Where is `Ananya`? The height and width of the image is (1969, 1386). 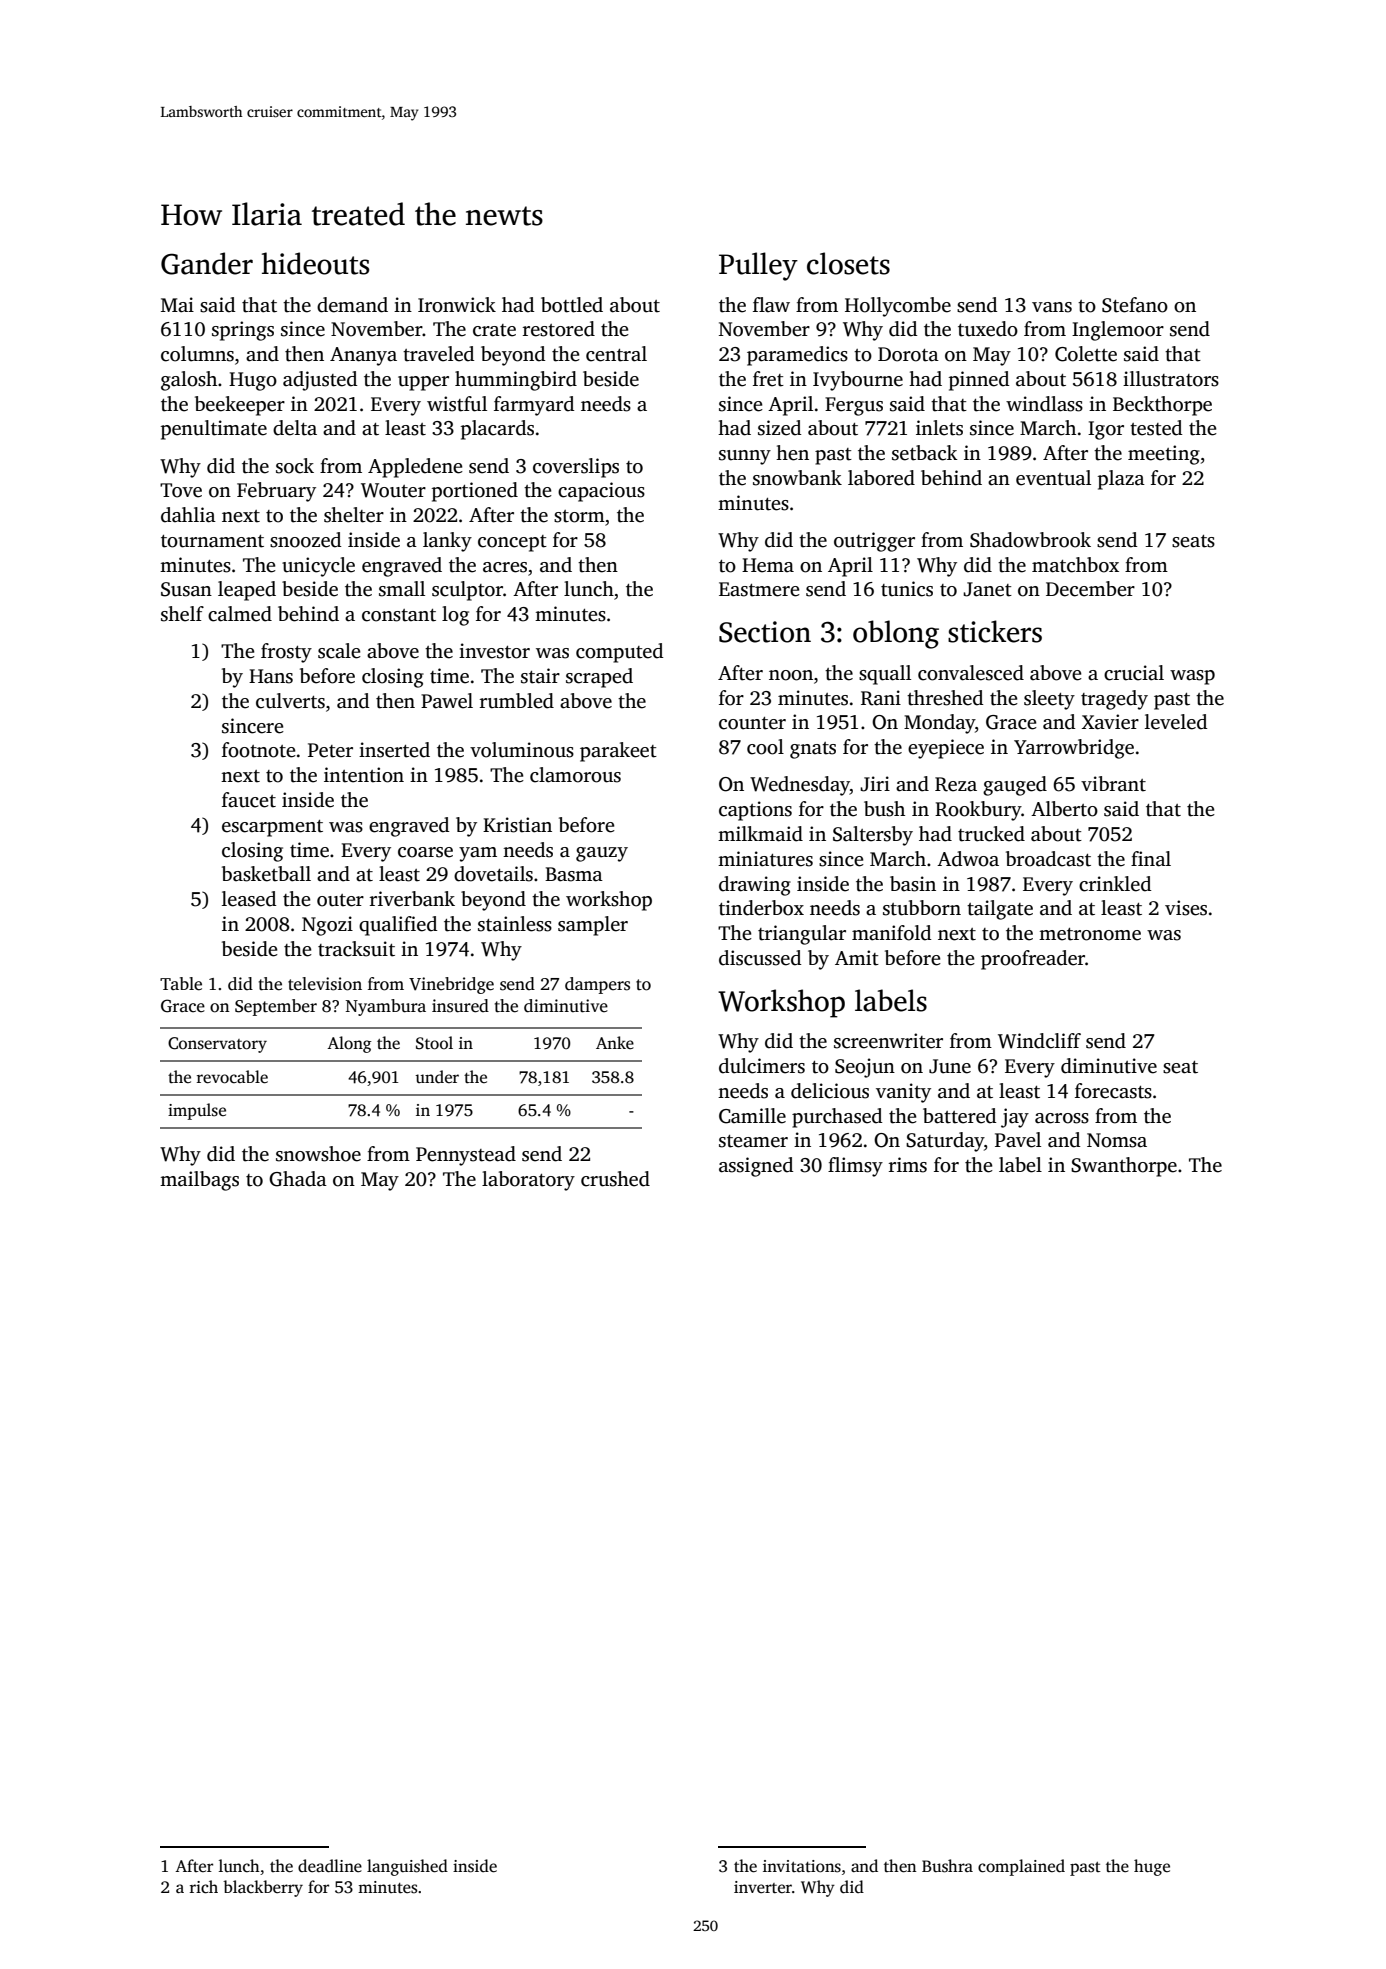
Ananya is located at coordinates (363, 356).
